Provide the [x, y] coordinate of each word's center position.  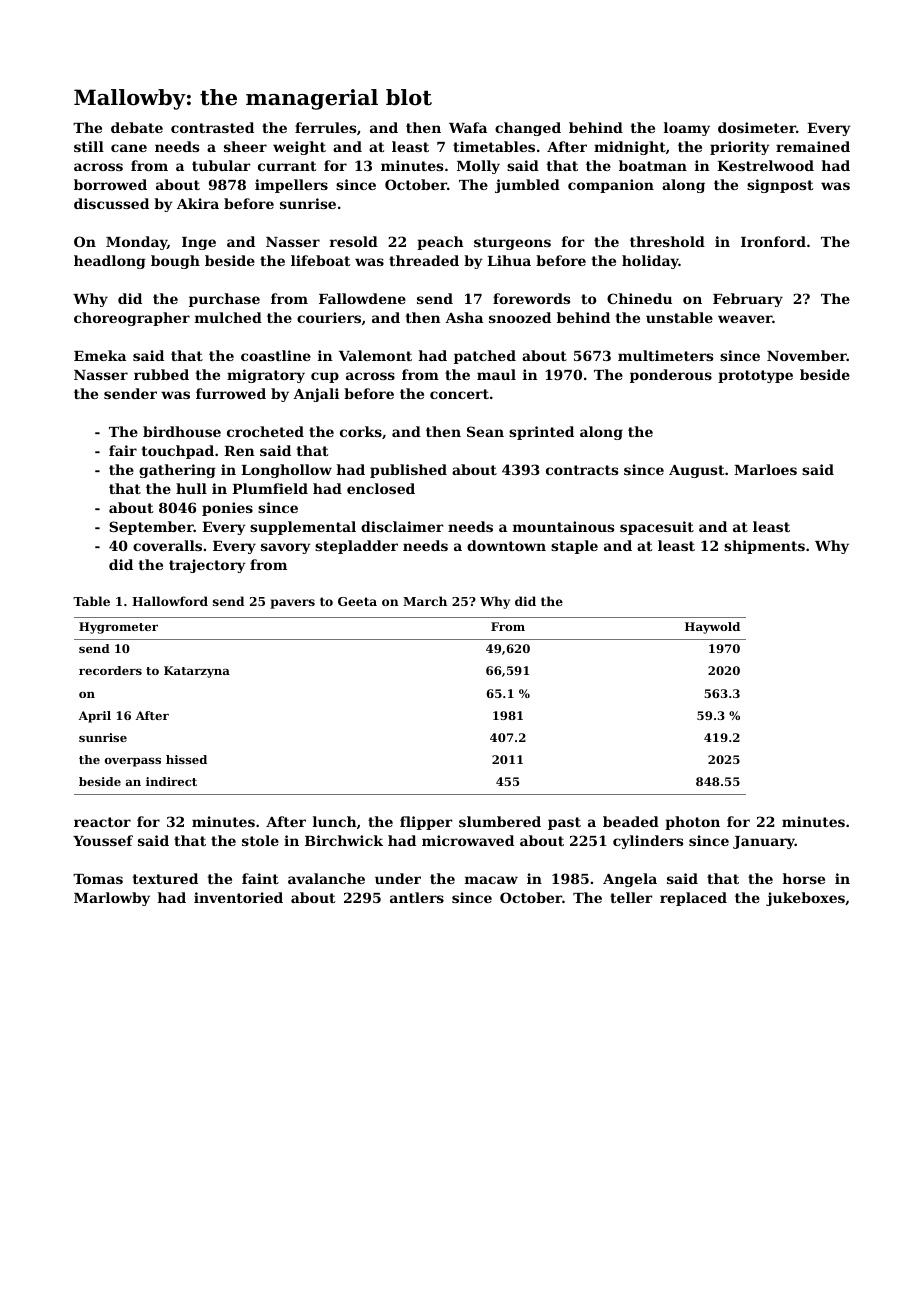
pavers [292, 604]
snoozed [520, 317]
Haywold [712, 628]
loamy [687, 129]
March [425, 601]
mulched [228, 317]
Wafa [468, 127]
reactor [102, 822]
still [89, 146]
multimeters [665, 355]
